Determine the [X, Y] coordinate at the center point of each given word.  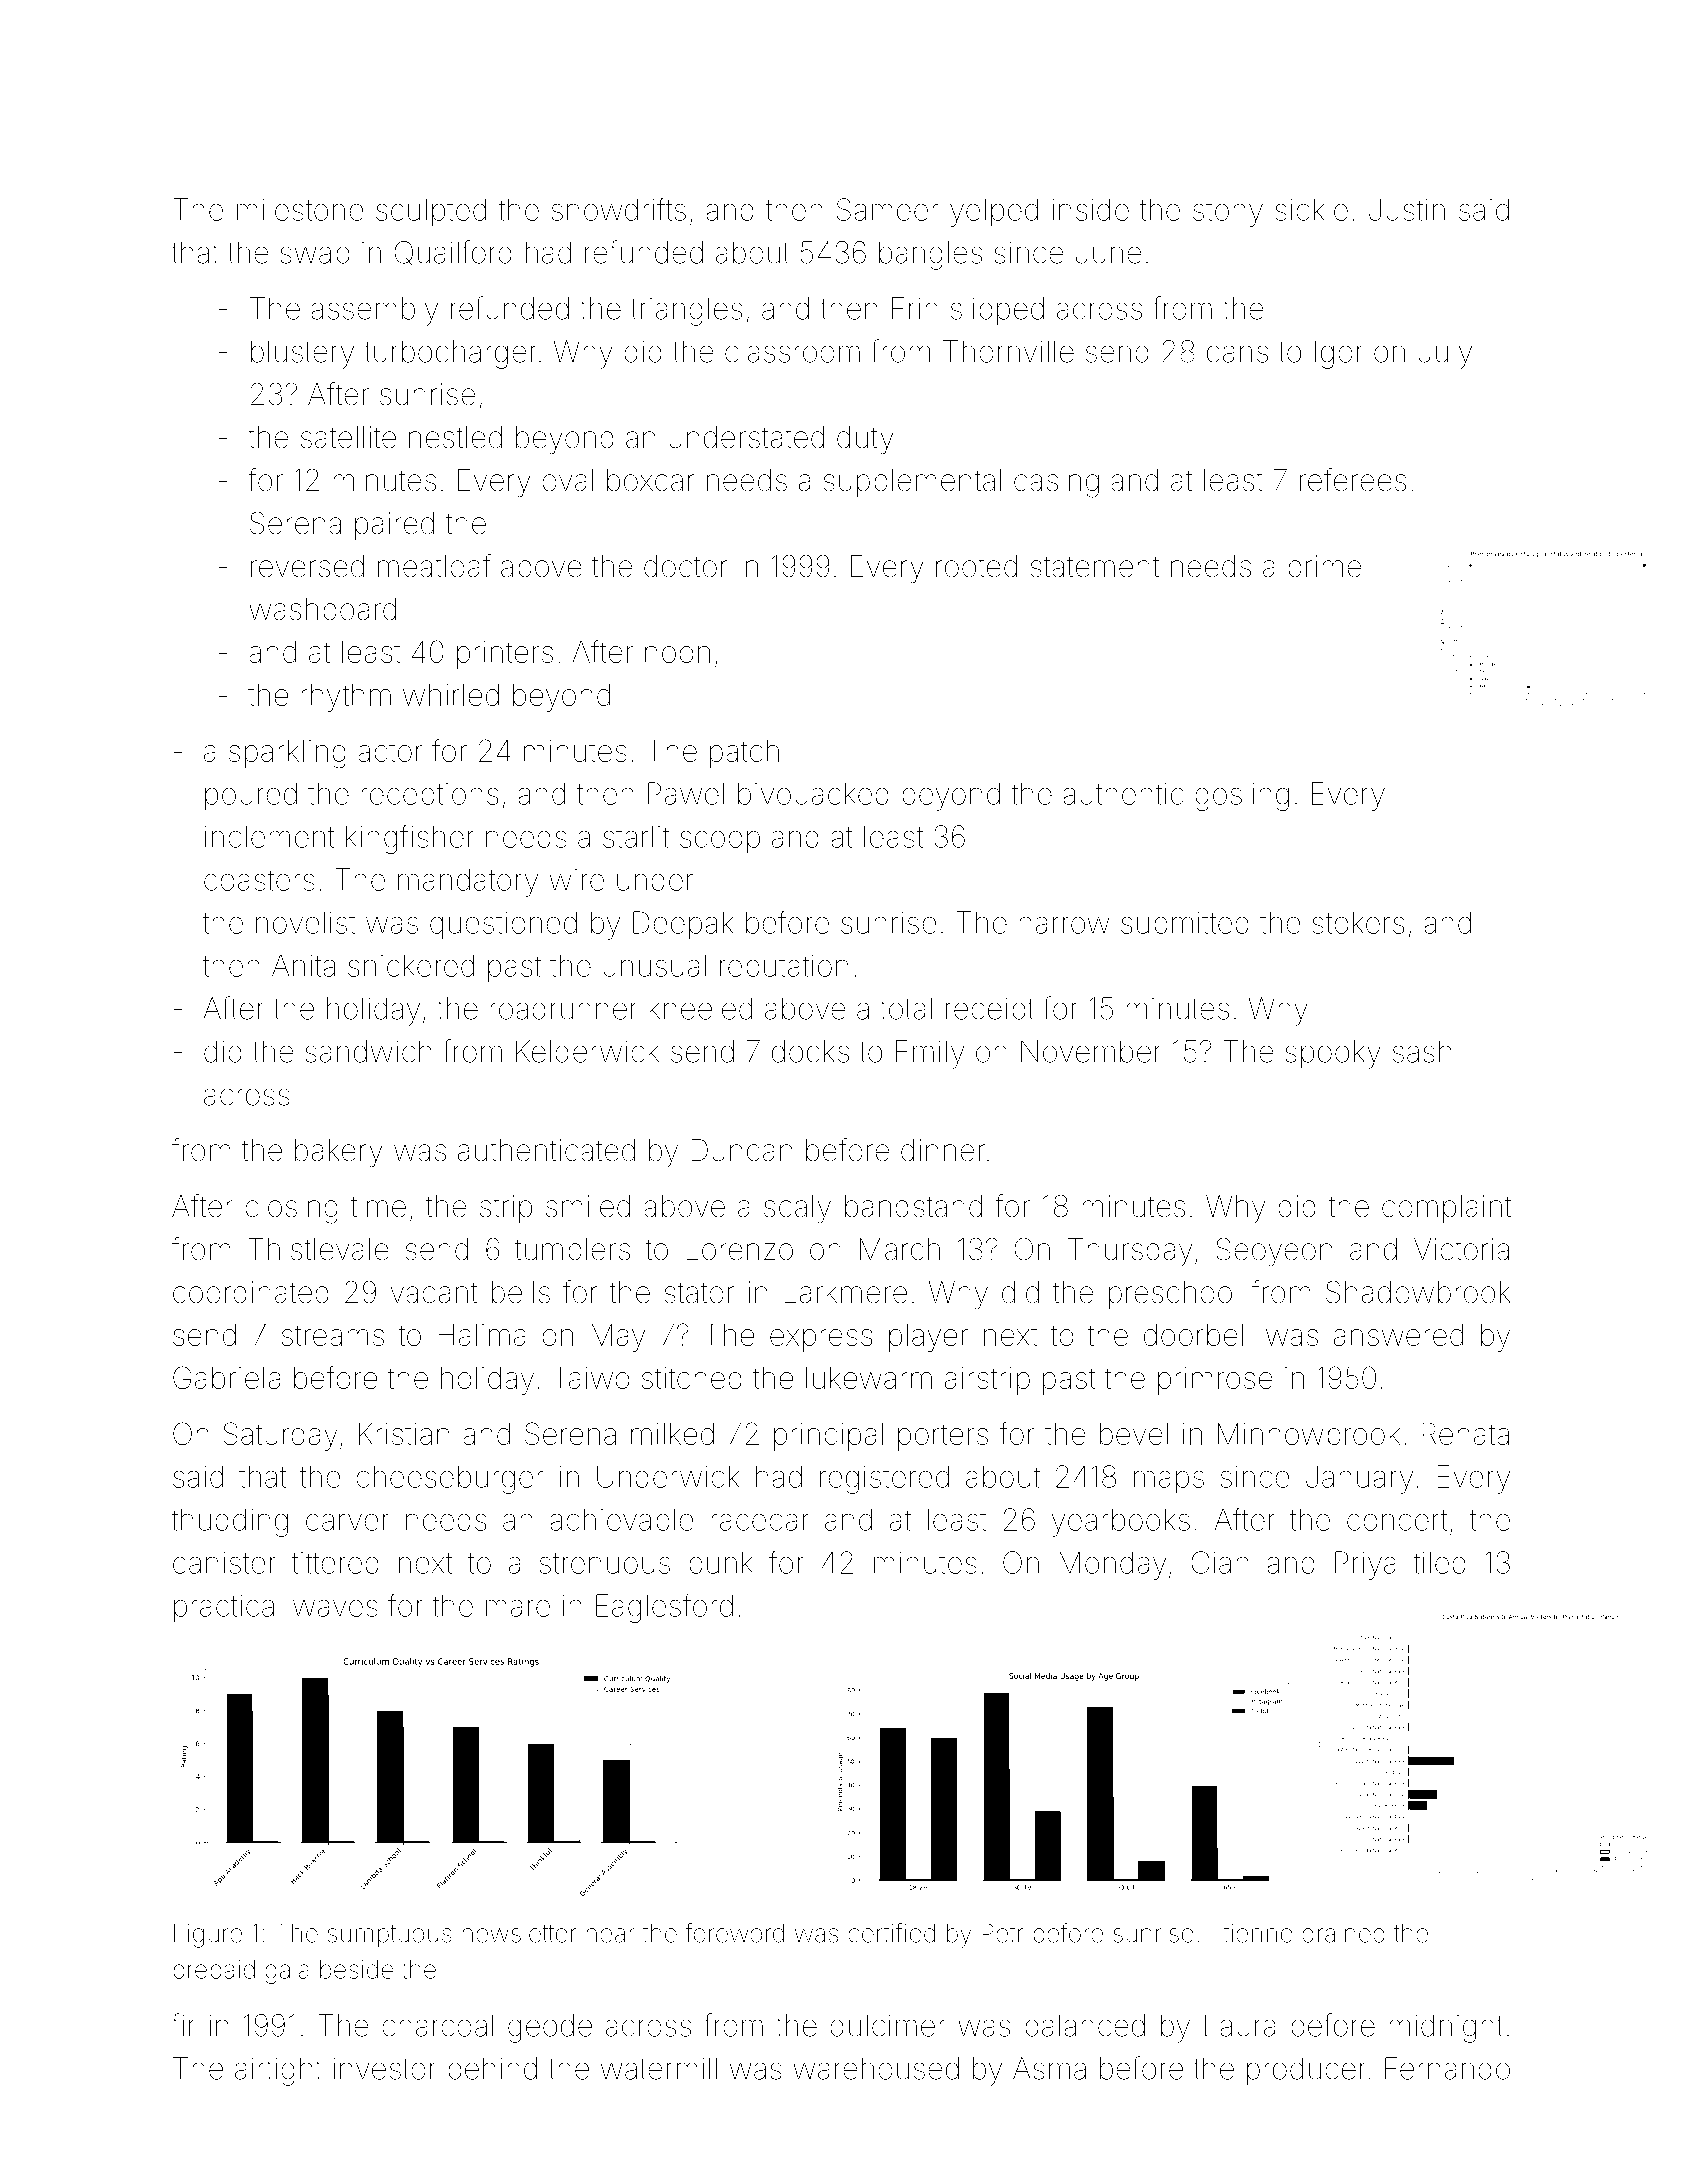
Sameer [888, 209]
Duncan [741, 1150]
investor [384, 2068]
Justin [1407, 209]
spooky [1333, 1054]
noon [677, 654]
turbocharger [450, 354]
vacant [434, 1293]
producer [1306, 2071]
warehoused [876, 2068]
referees [1353, 480]
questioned [503, 925]
